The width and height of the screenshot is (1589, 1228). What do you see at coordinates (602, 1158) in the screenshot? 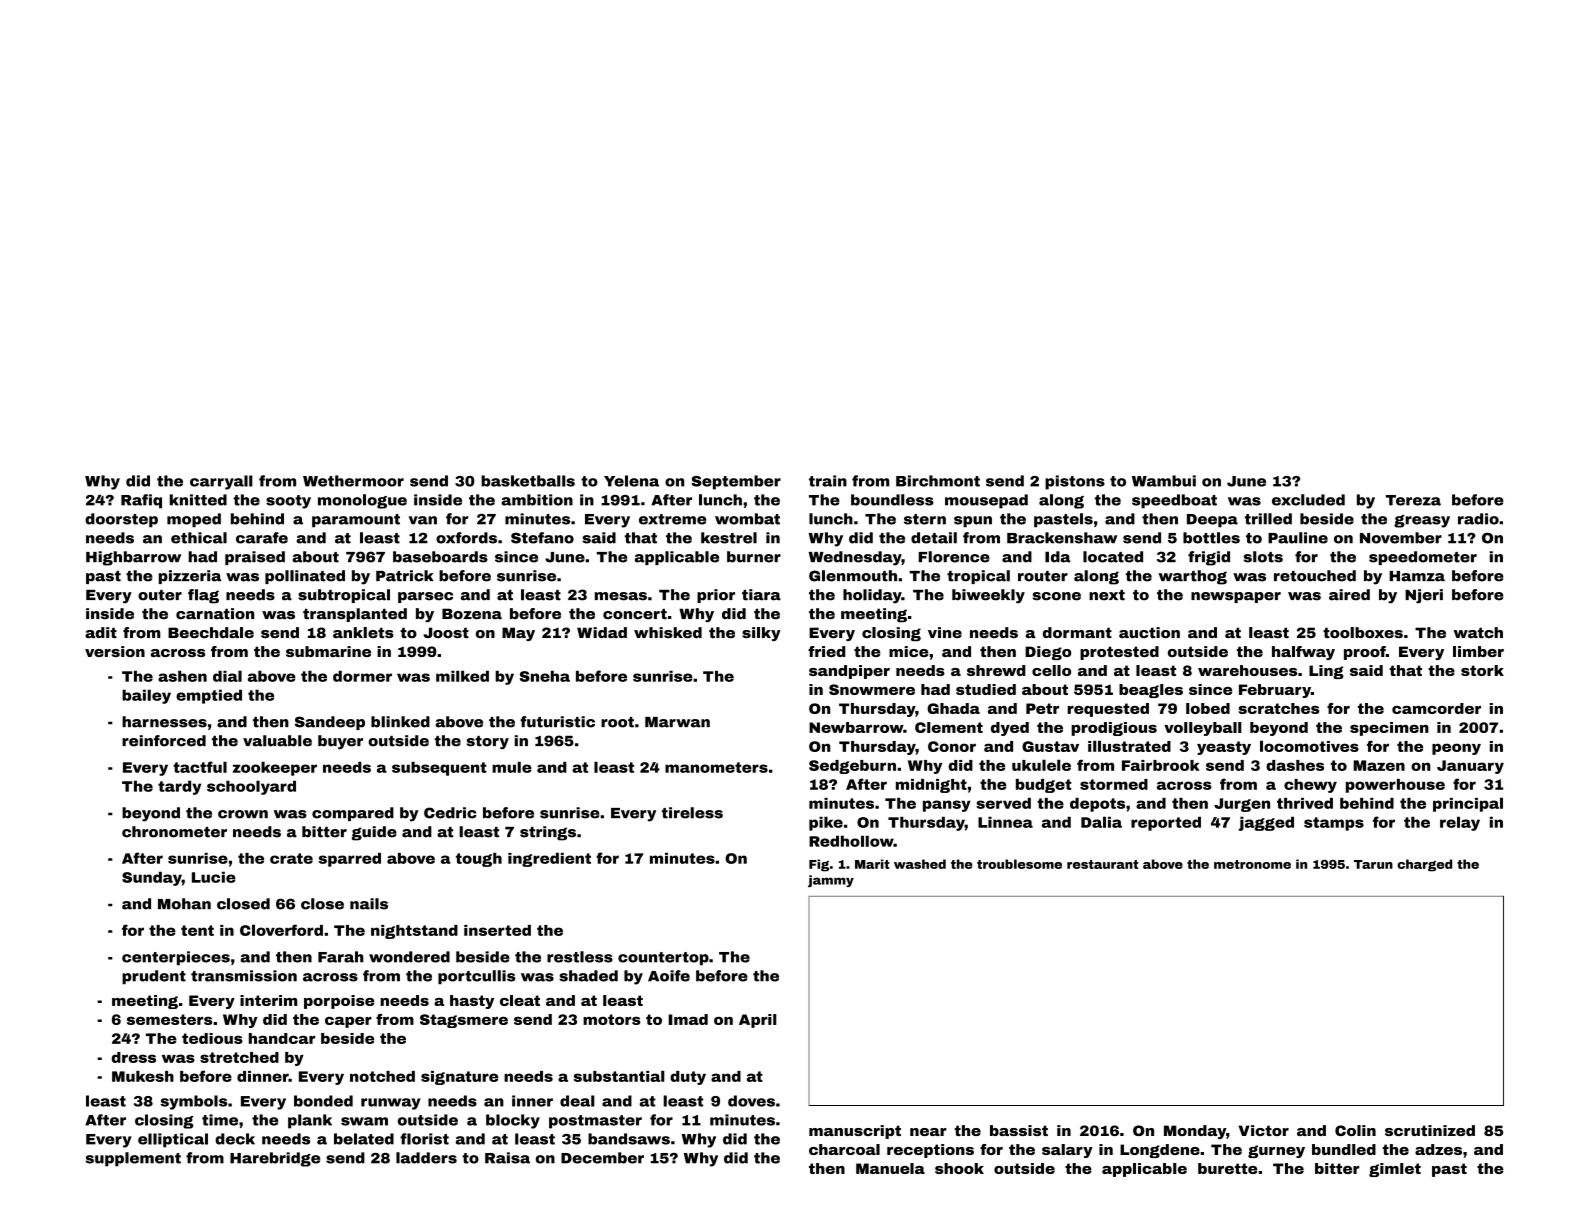
I see `December` at bounding box center [602, 1158].
